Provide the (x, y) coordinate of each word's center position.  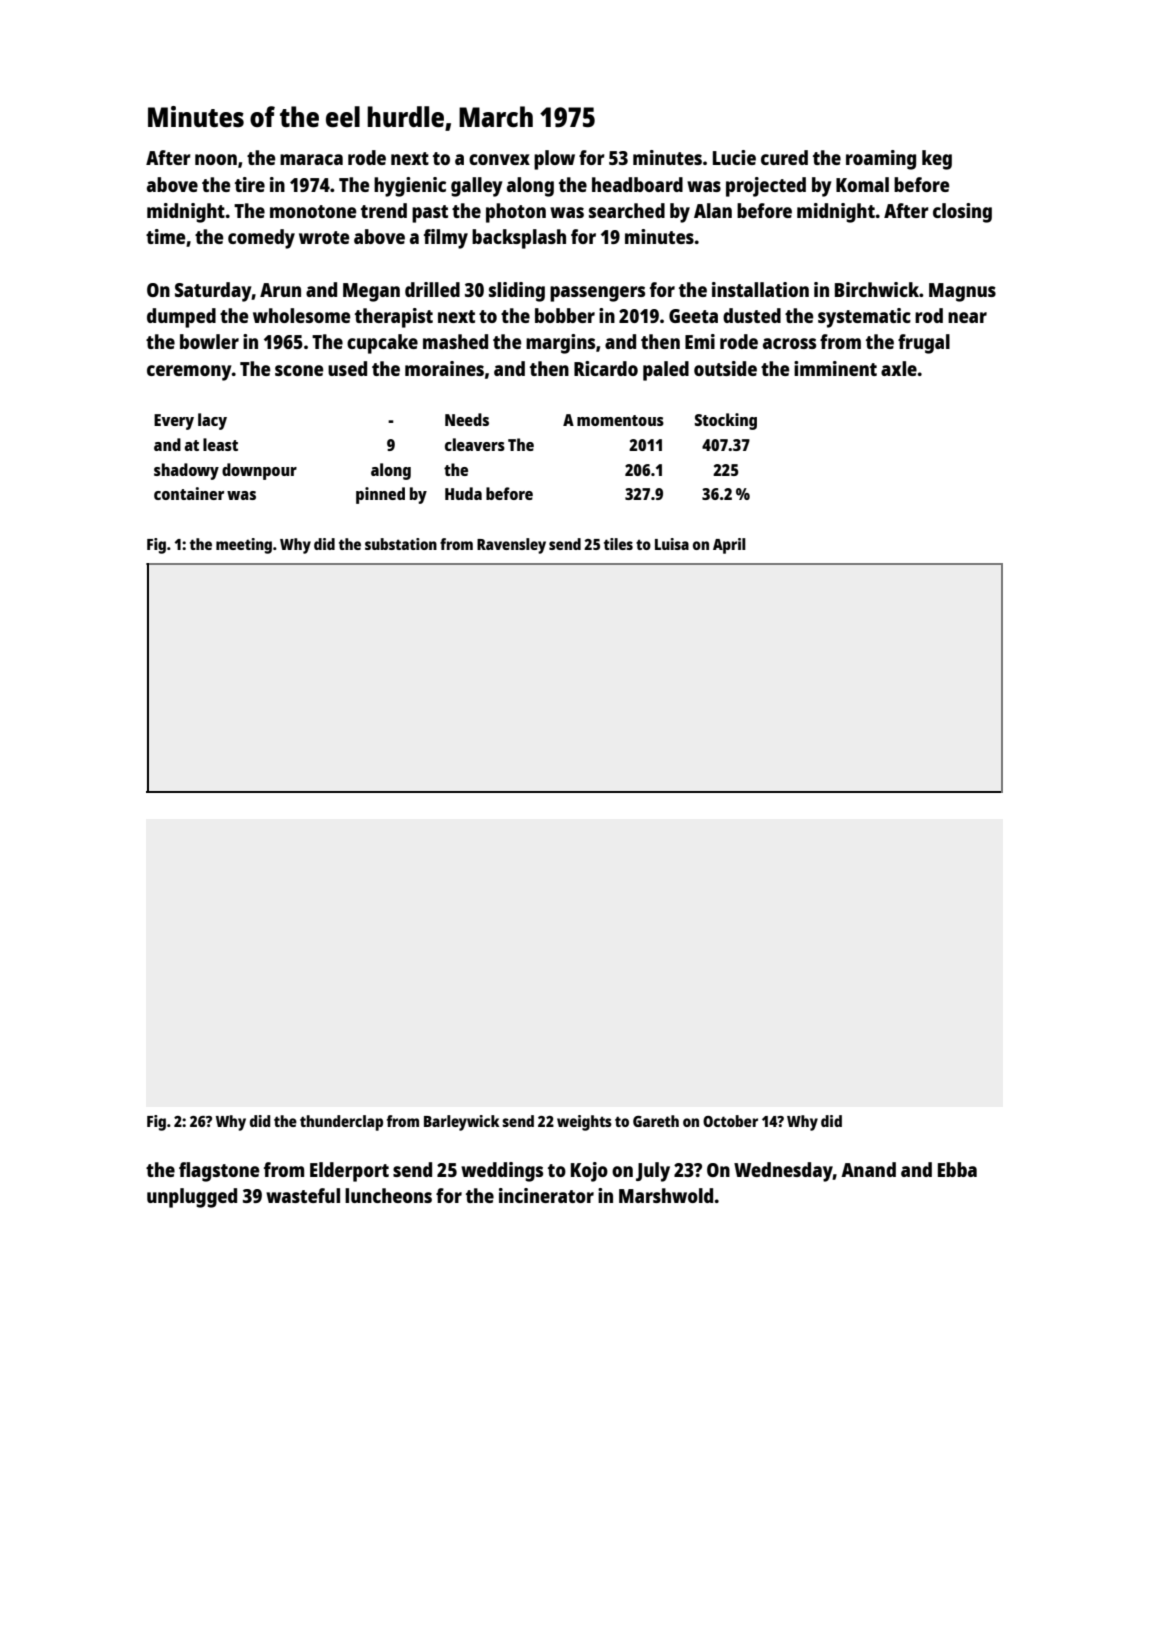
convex (499, 159)
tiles (618, 544)
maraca (311, 159)
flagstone (219, 1172)
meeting (244, 546)
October (730, 1121)
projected (766, 187)
